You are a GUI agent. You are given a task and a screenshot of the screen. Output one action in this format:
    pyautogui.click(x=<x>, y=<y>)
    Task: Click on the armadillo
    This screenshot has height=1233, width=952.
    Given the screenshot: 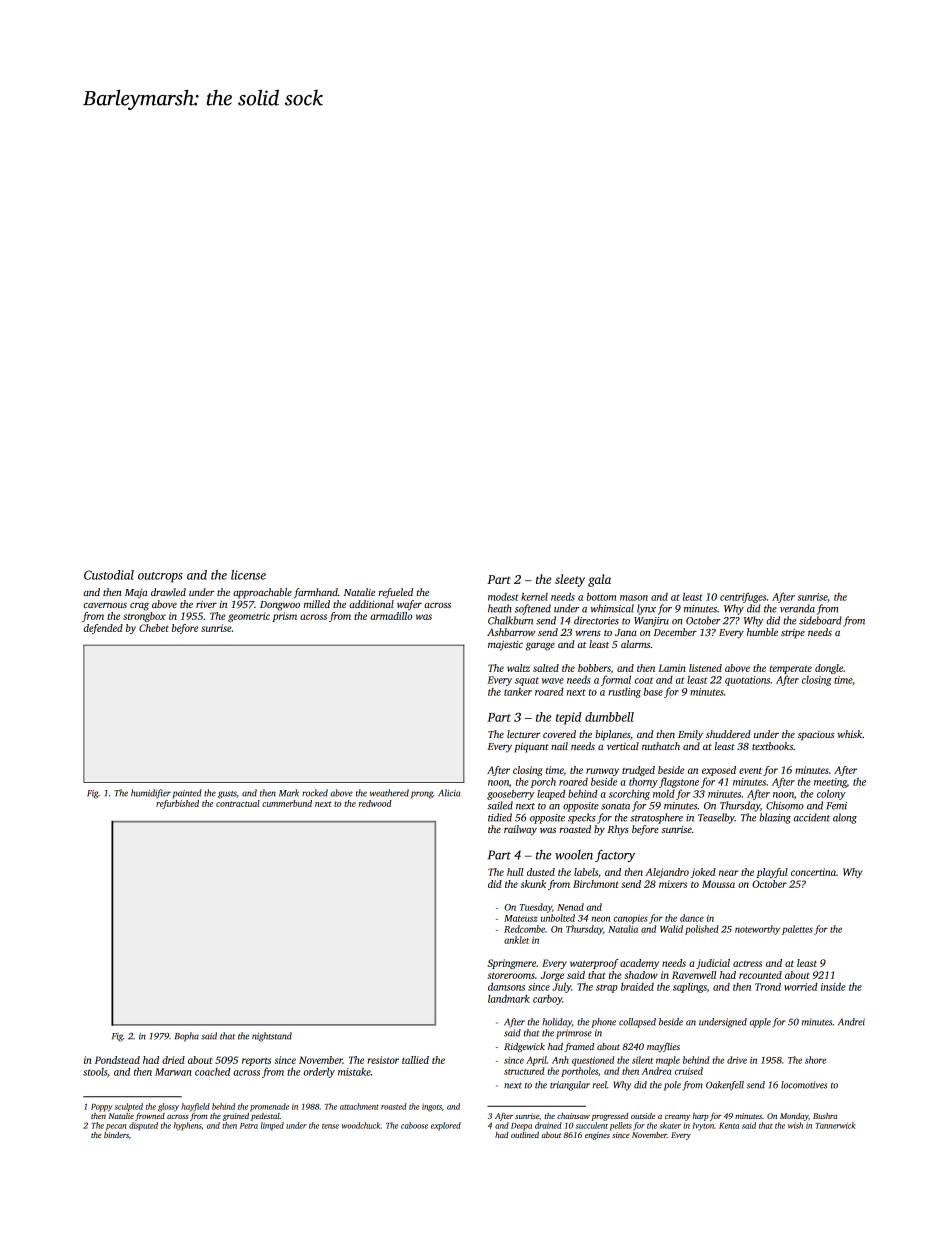 What is the action you would take?
    pyautogui.click(x=391, y=616)
